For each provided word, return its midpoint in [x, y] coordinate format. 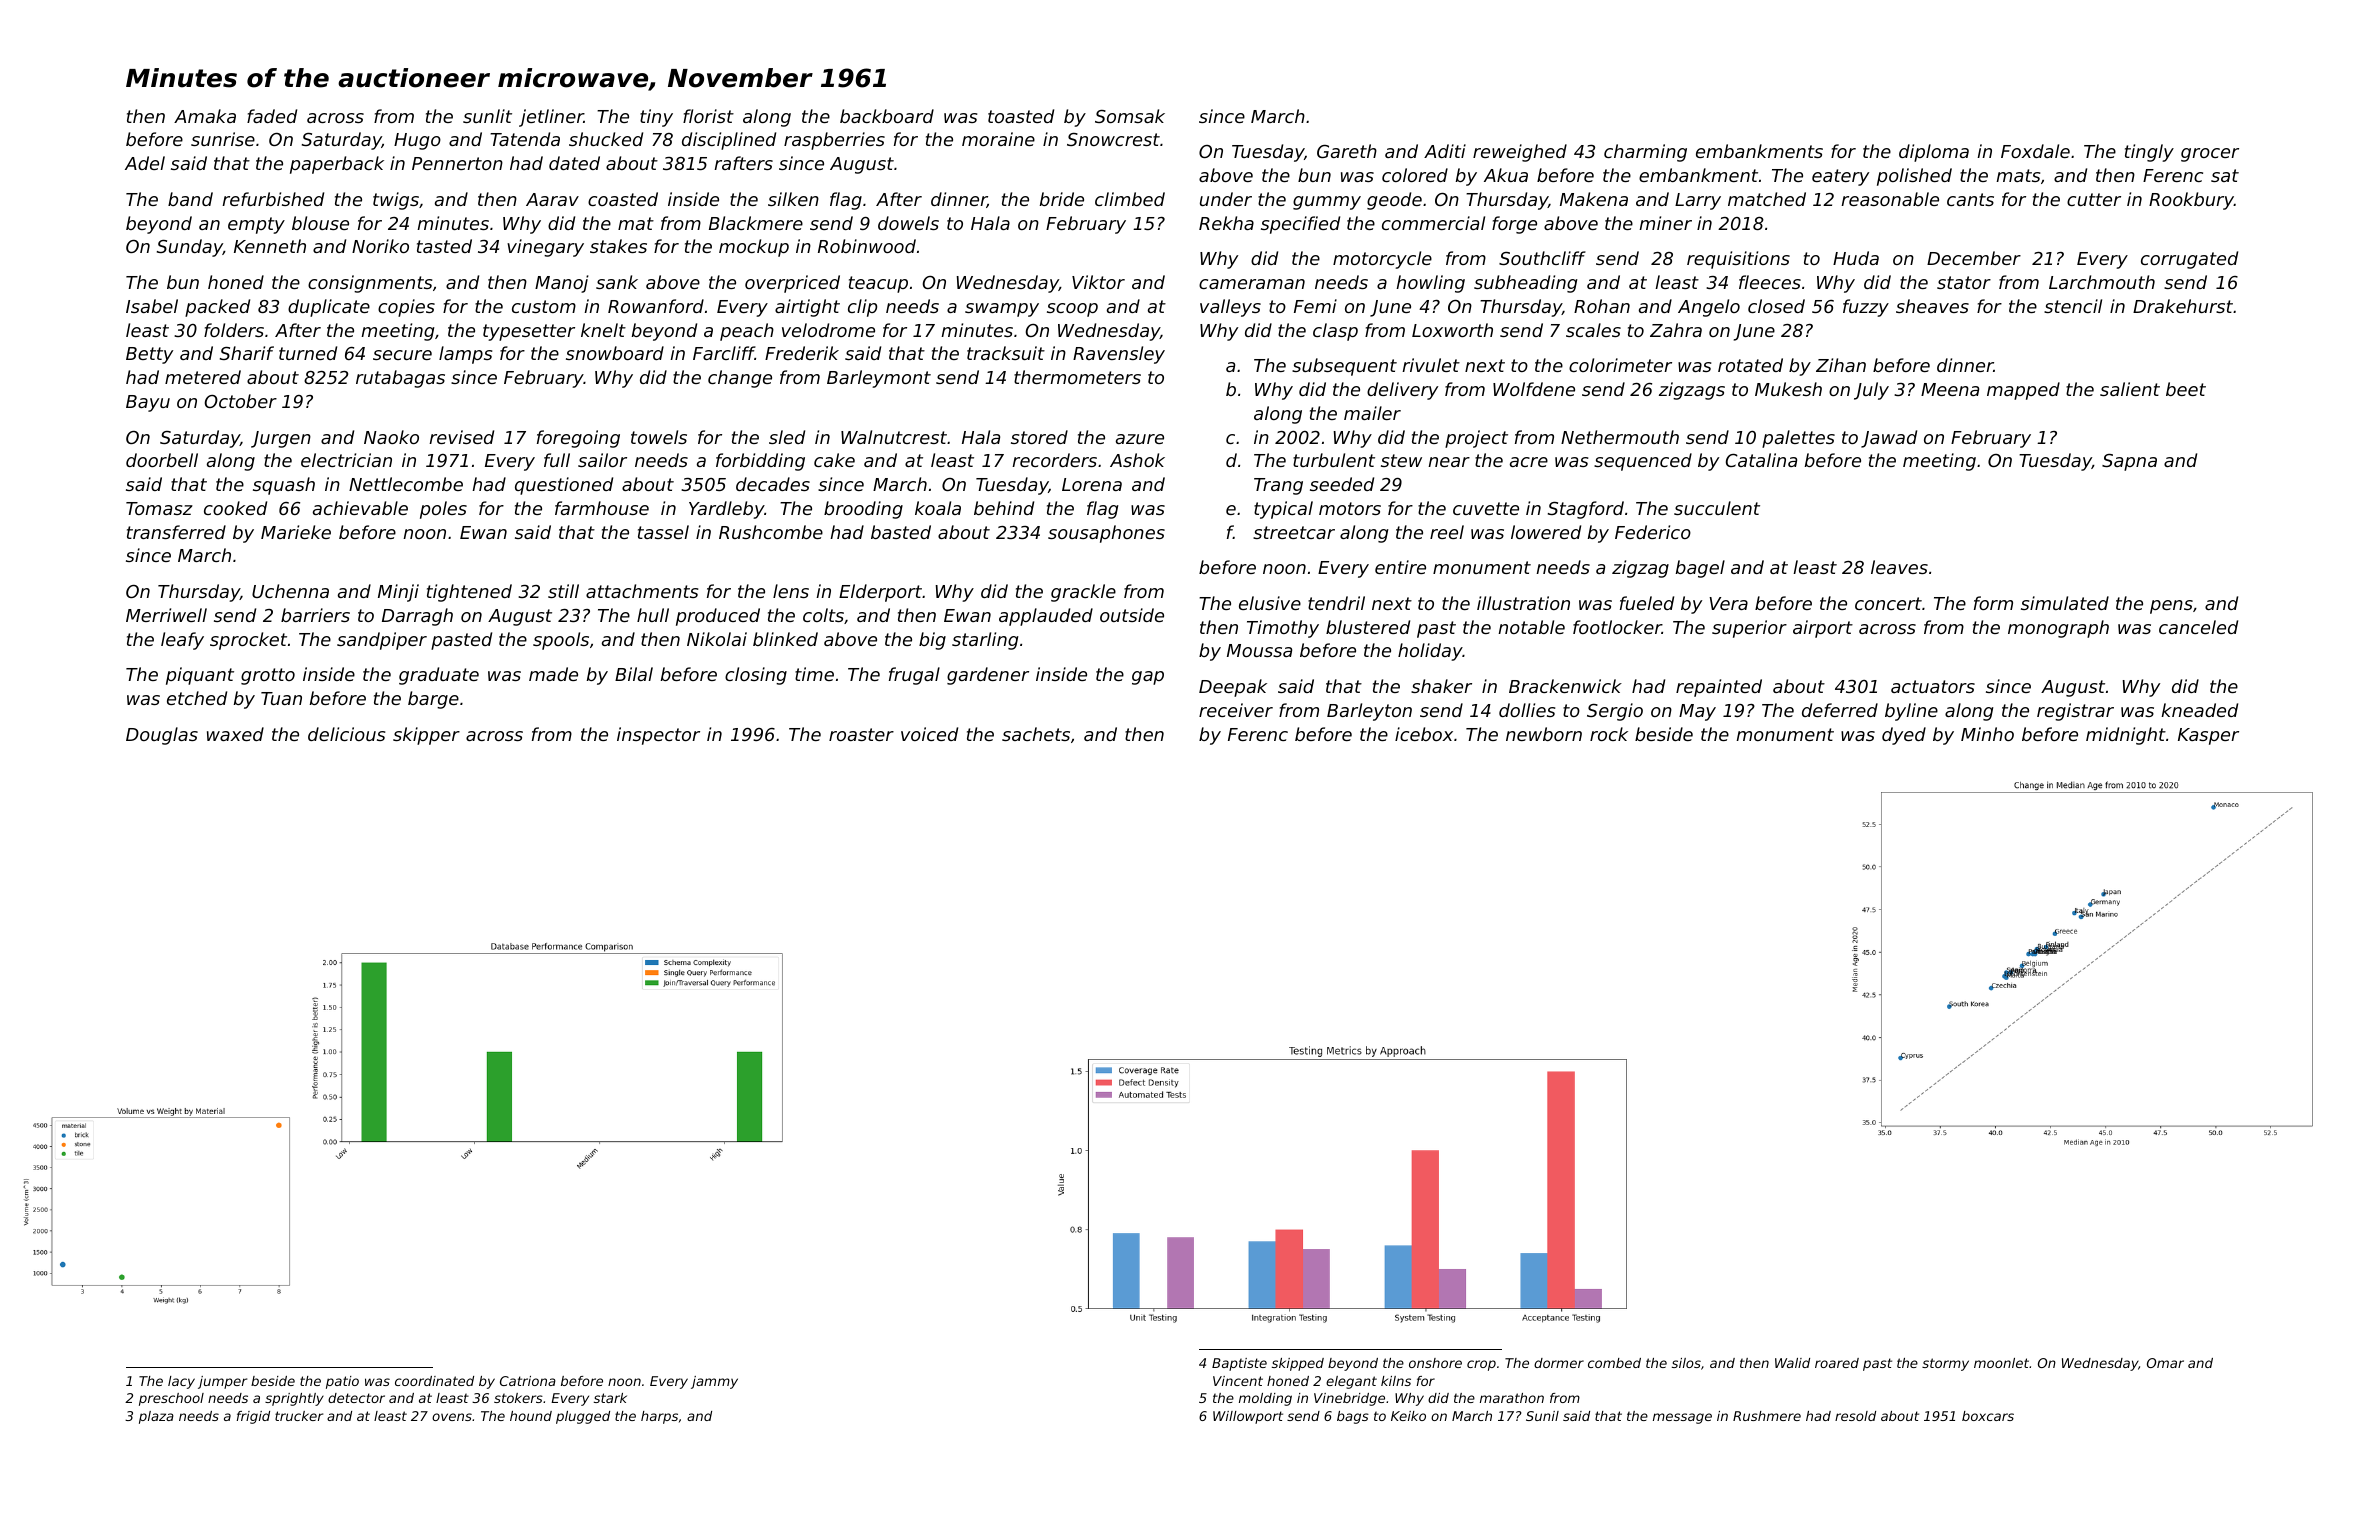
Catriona [528, 1381]
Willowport [1248, 1417]
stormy [1945, 1364]
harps [659, 1417]
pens [2171, 607]
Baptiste [1239, 1364]
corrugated [2189, 260]
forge [1514, 225]
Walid [1792, 1363]
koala [938, 508]
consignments [370, 284]
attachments [642, 591]
